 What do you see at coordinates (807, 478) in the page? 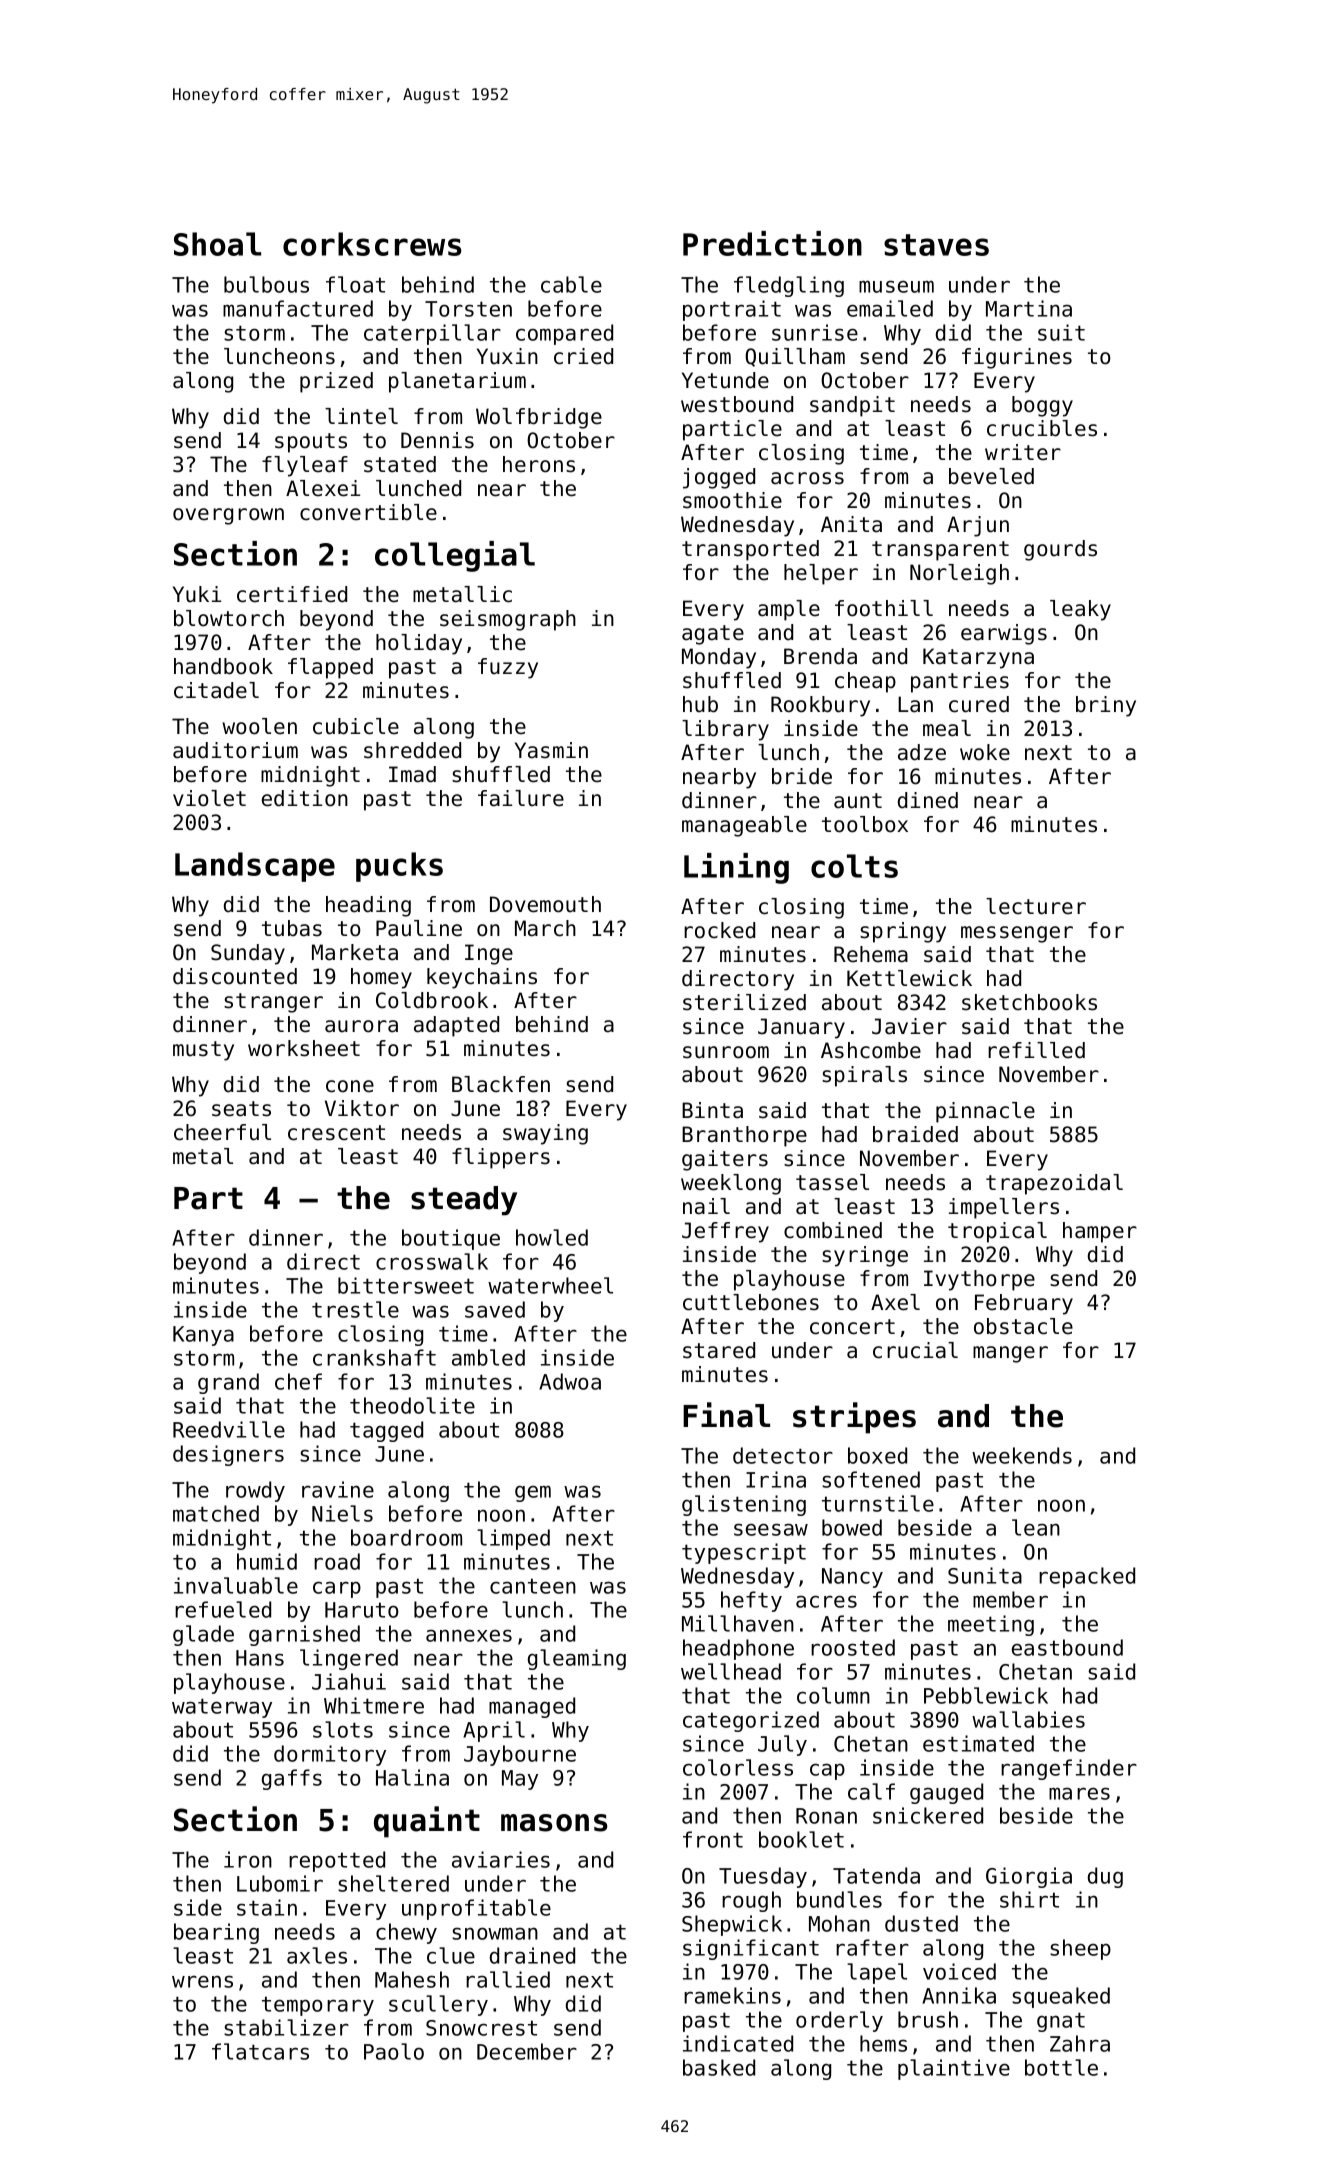
I see `across` at bounding box center [807, 478].
